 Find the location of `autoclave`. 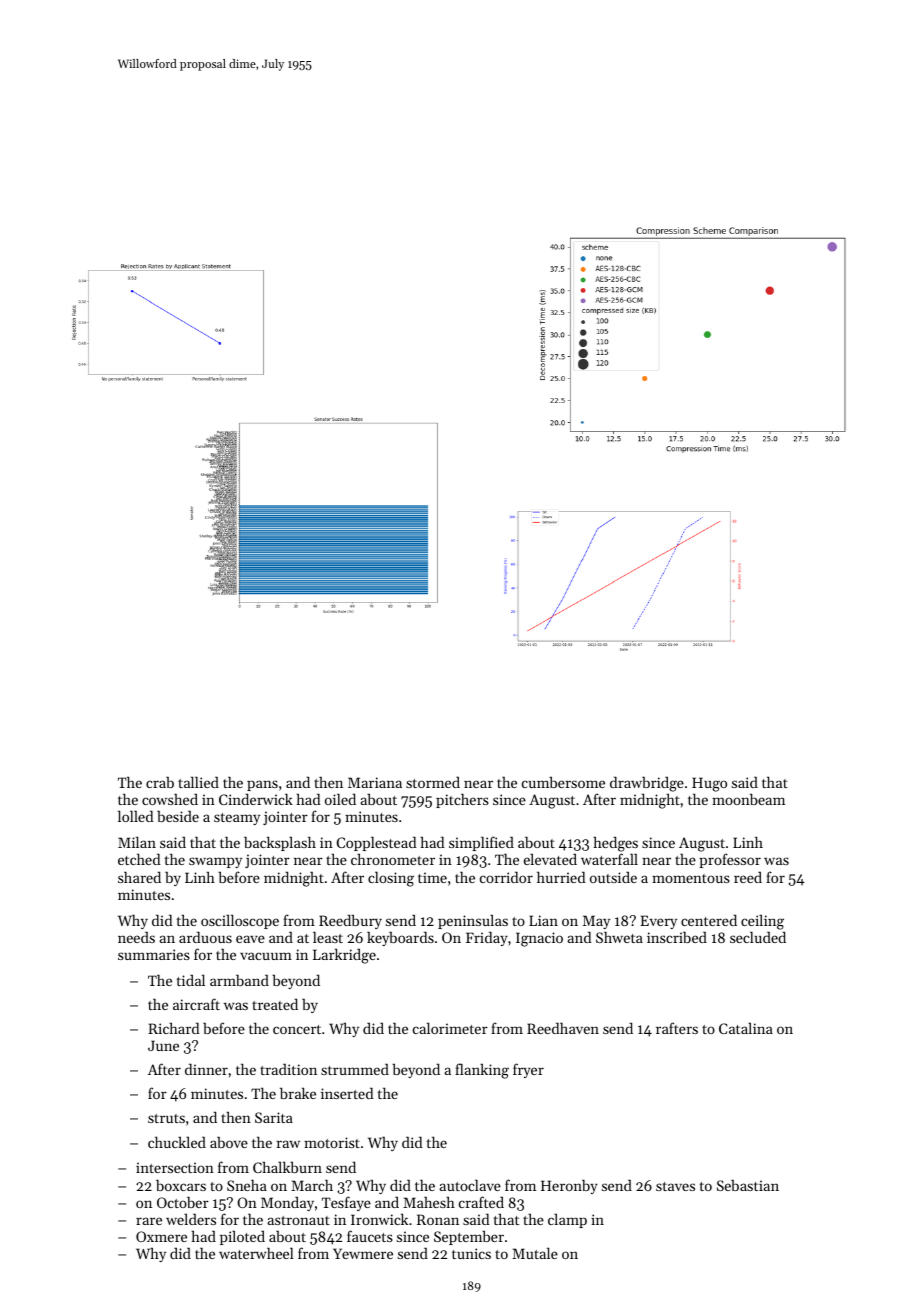

autoclave is located at coordinates (470, 1185).
